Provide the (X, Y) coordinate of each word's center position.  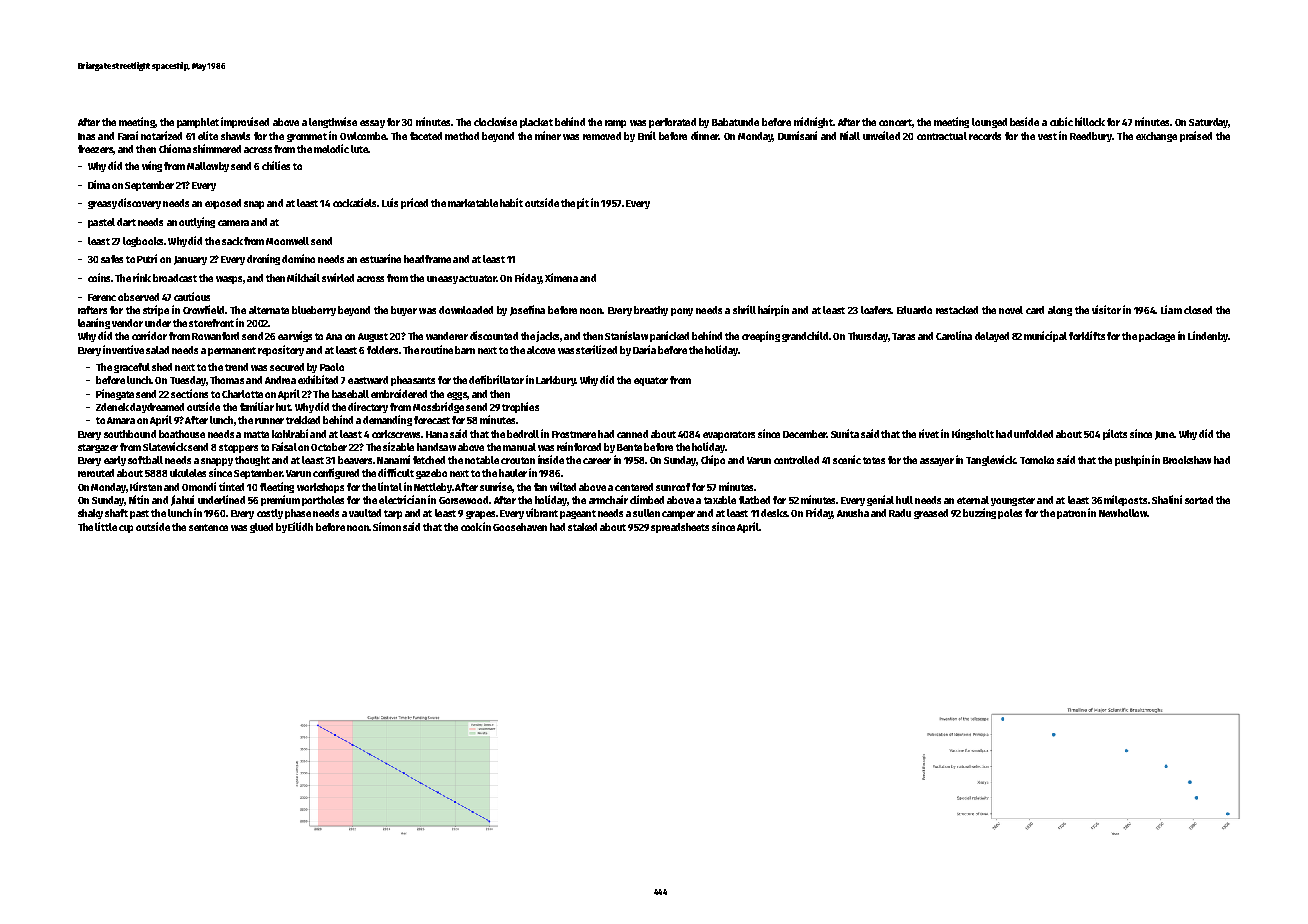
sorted (1199, 500)
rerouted (96, 473)
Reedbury (1091, 137)
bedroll (523, 434)
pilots (1115, 434)
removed (602, 136)
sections (189, 393)
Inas (86, 136)
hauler (513, 473)
